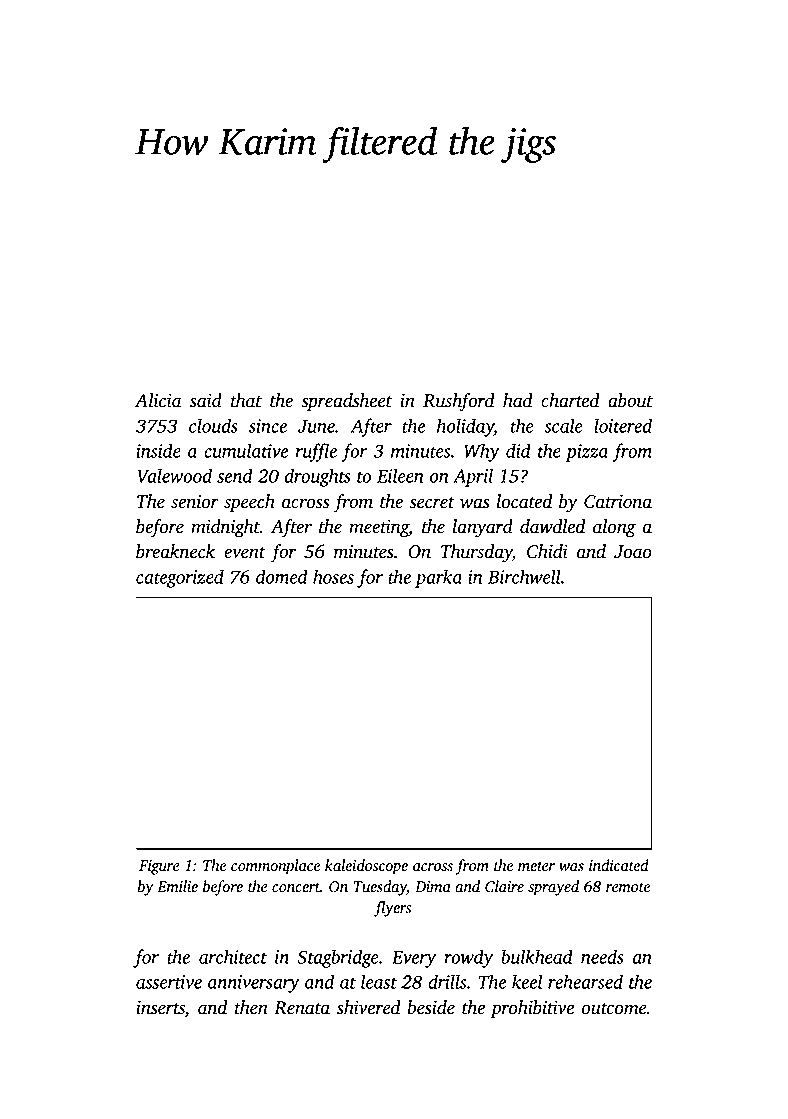 The image size is (788, 1119). Describe the element at coordinates (431, 1007) in the document. I see `beside` at that location.
